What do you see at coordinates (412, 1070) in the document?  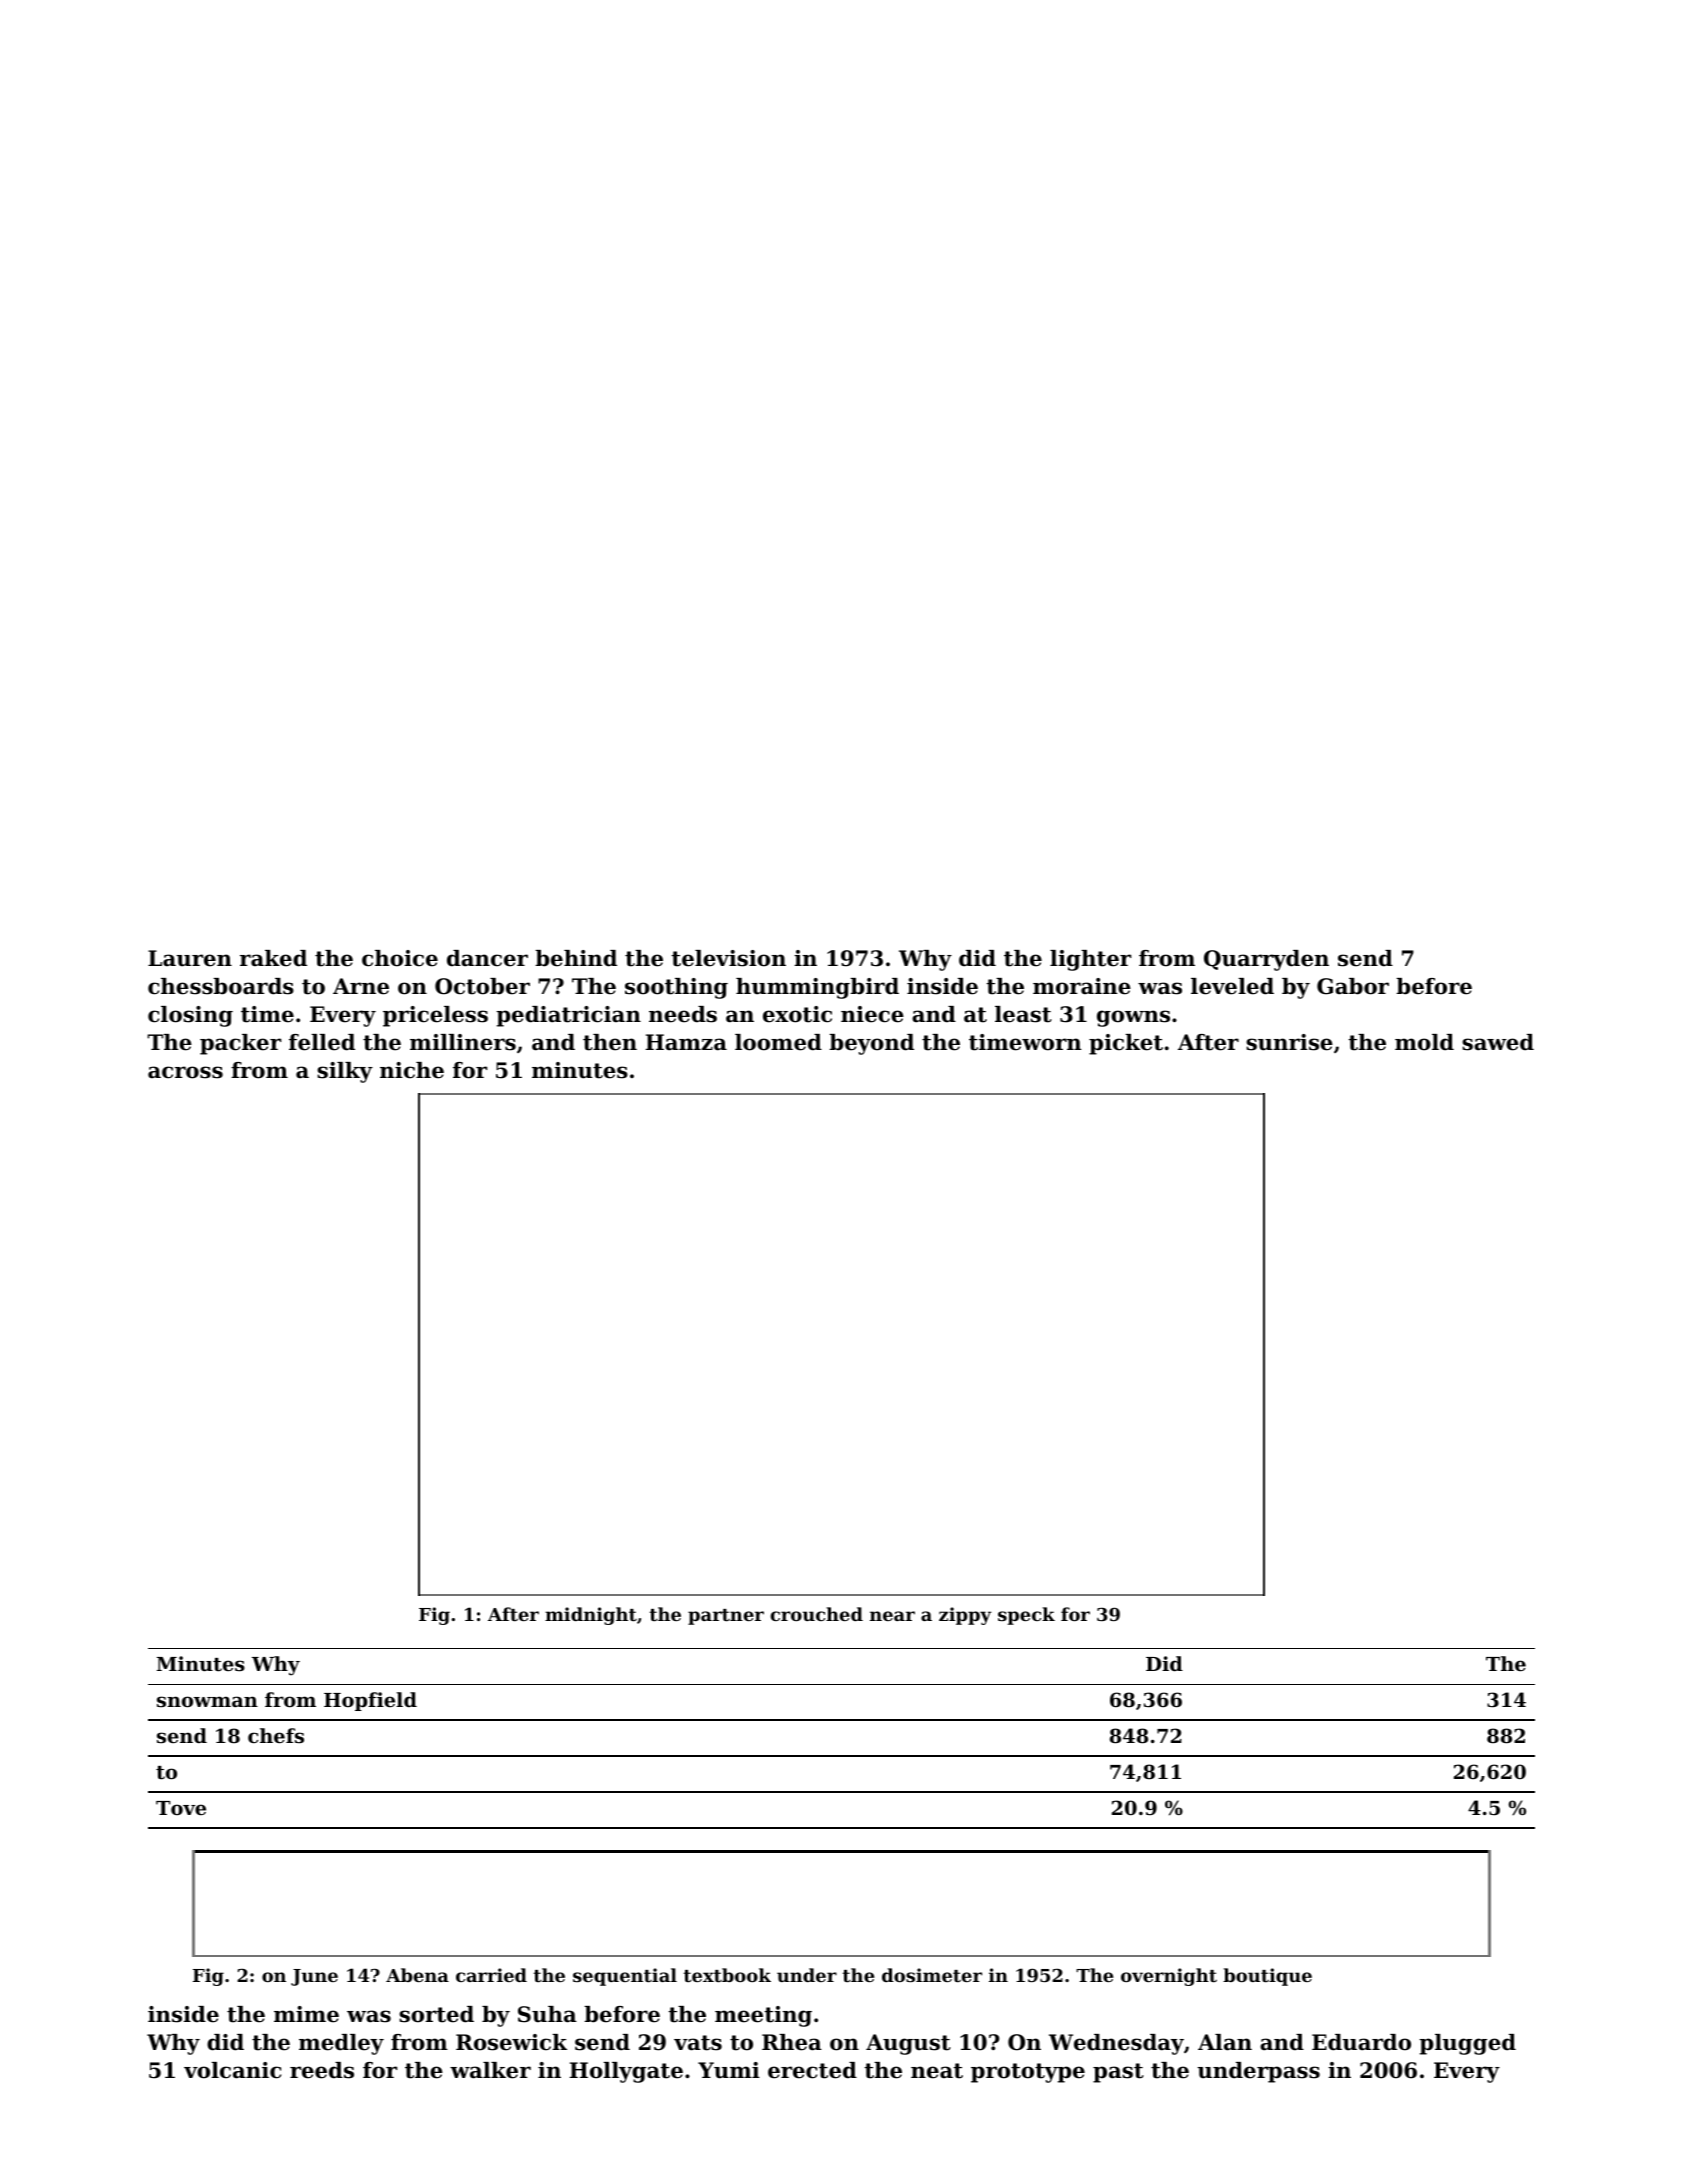 I see `niche` at bounding box center [412, 1070].
